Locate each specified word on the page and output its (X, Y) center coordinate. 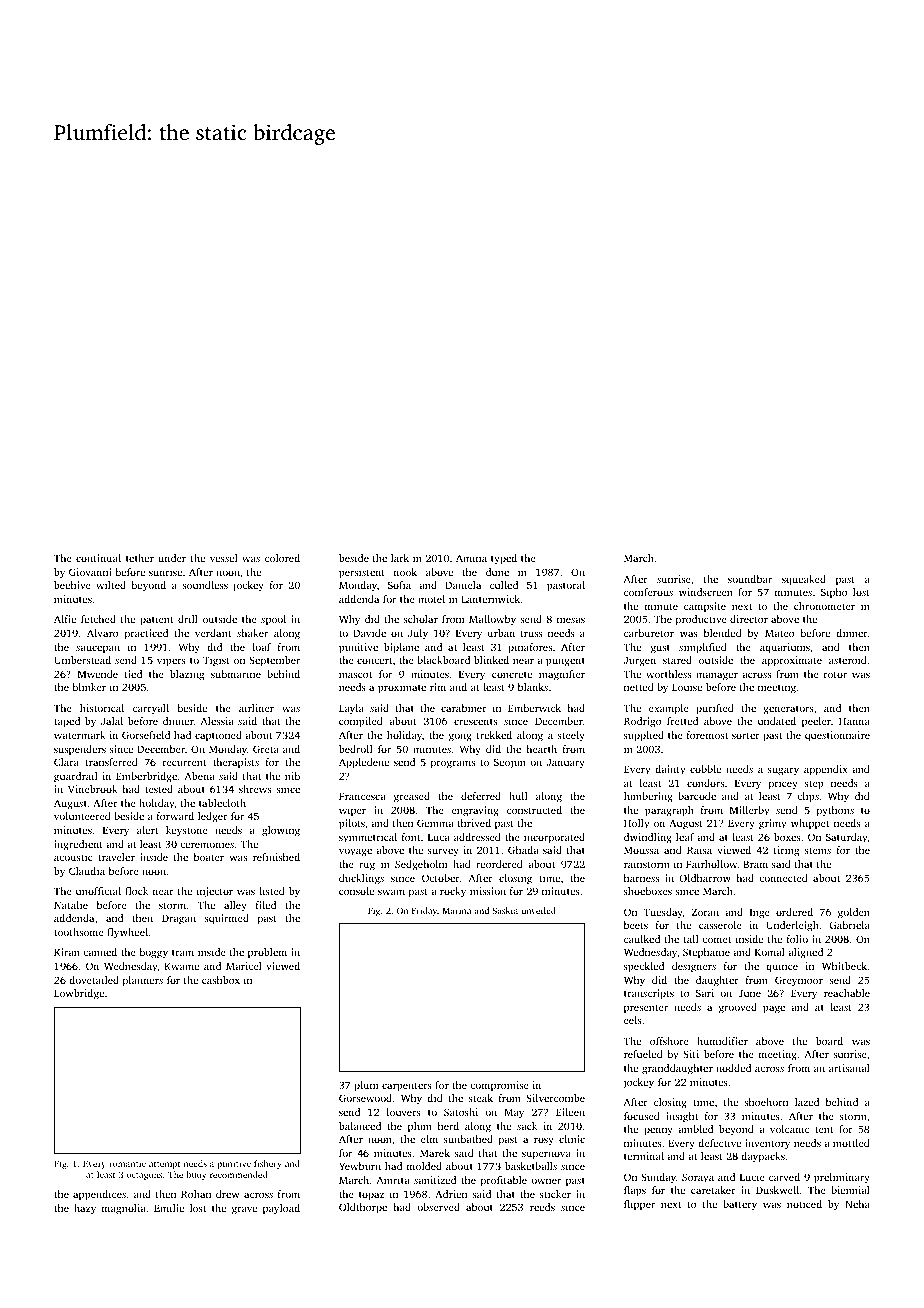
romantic (127, 1163)
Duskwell (777, 1190)
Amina (471, 558)
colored (282, 558)
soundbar (750, 579)
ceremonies (207, 844)
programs (453, 764)
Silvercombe (555, 1098)
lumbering (648, 797)
